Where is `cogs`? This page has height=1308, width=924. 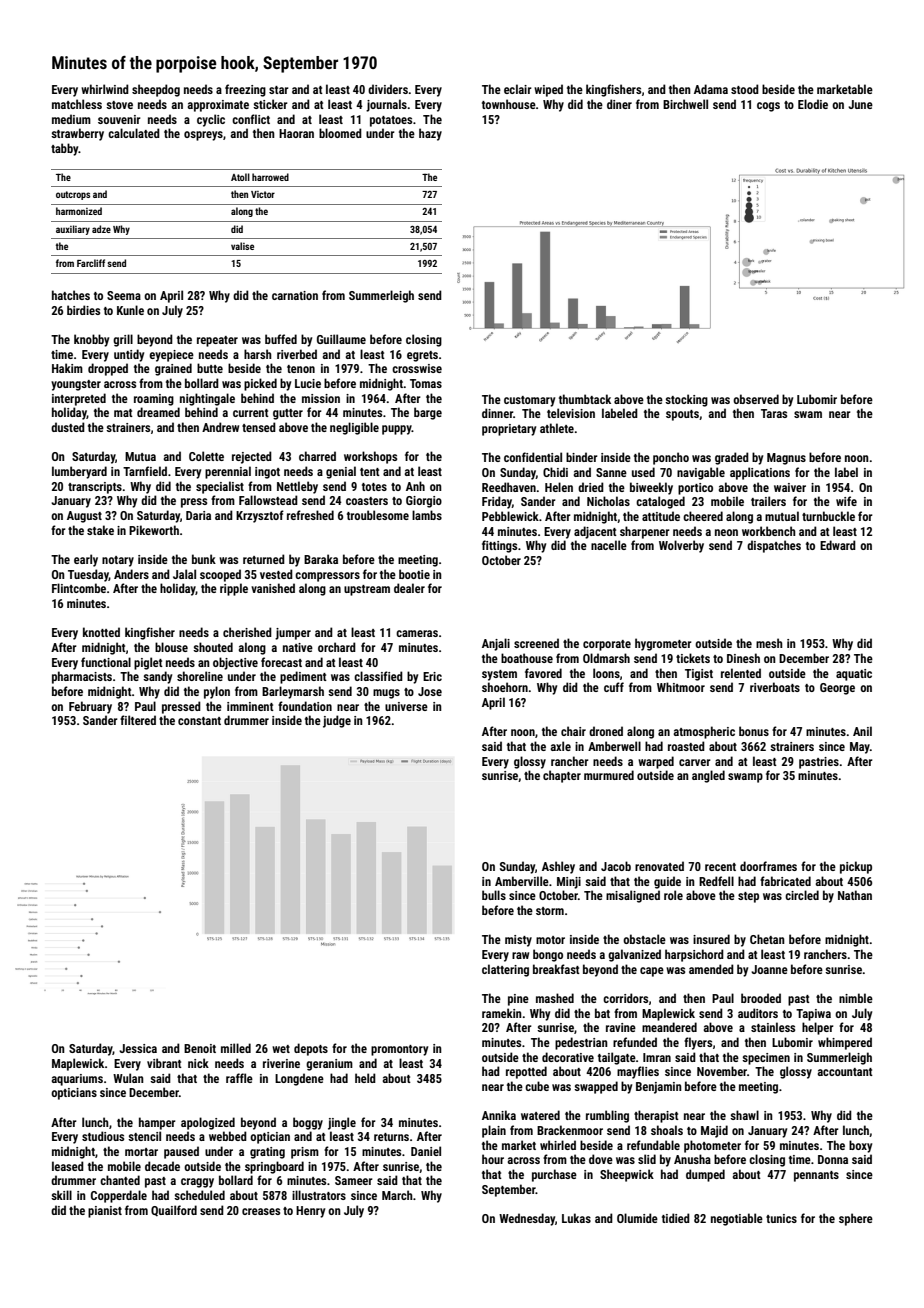 cogs is located at coordinates (768, 107).
